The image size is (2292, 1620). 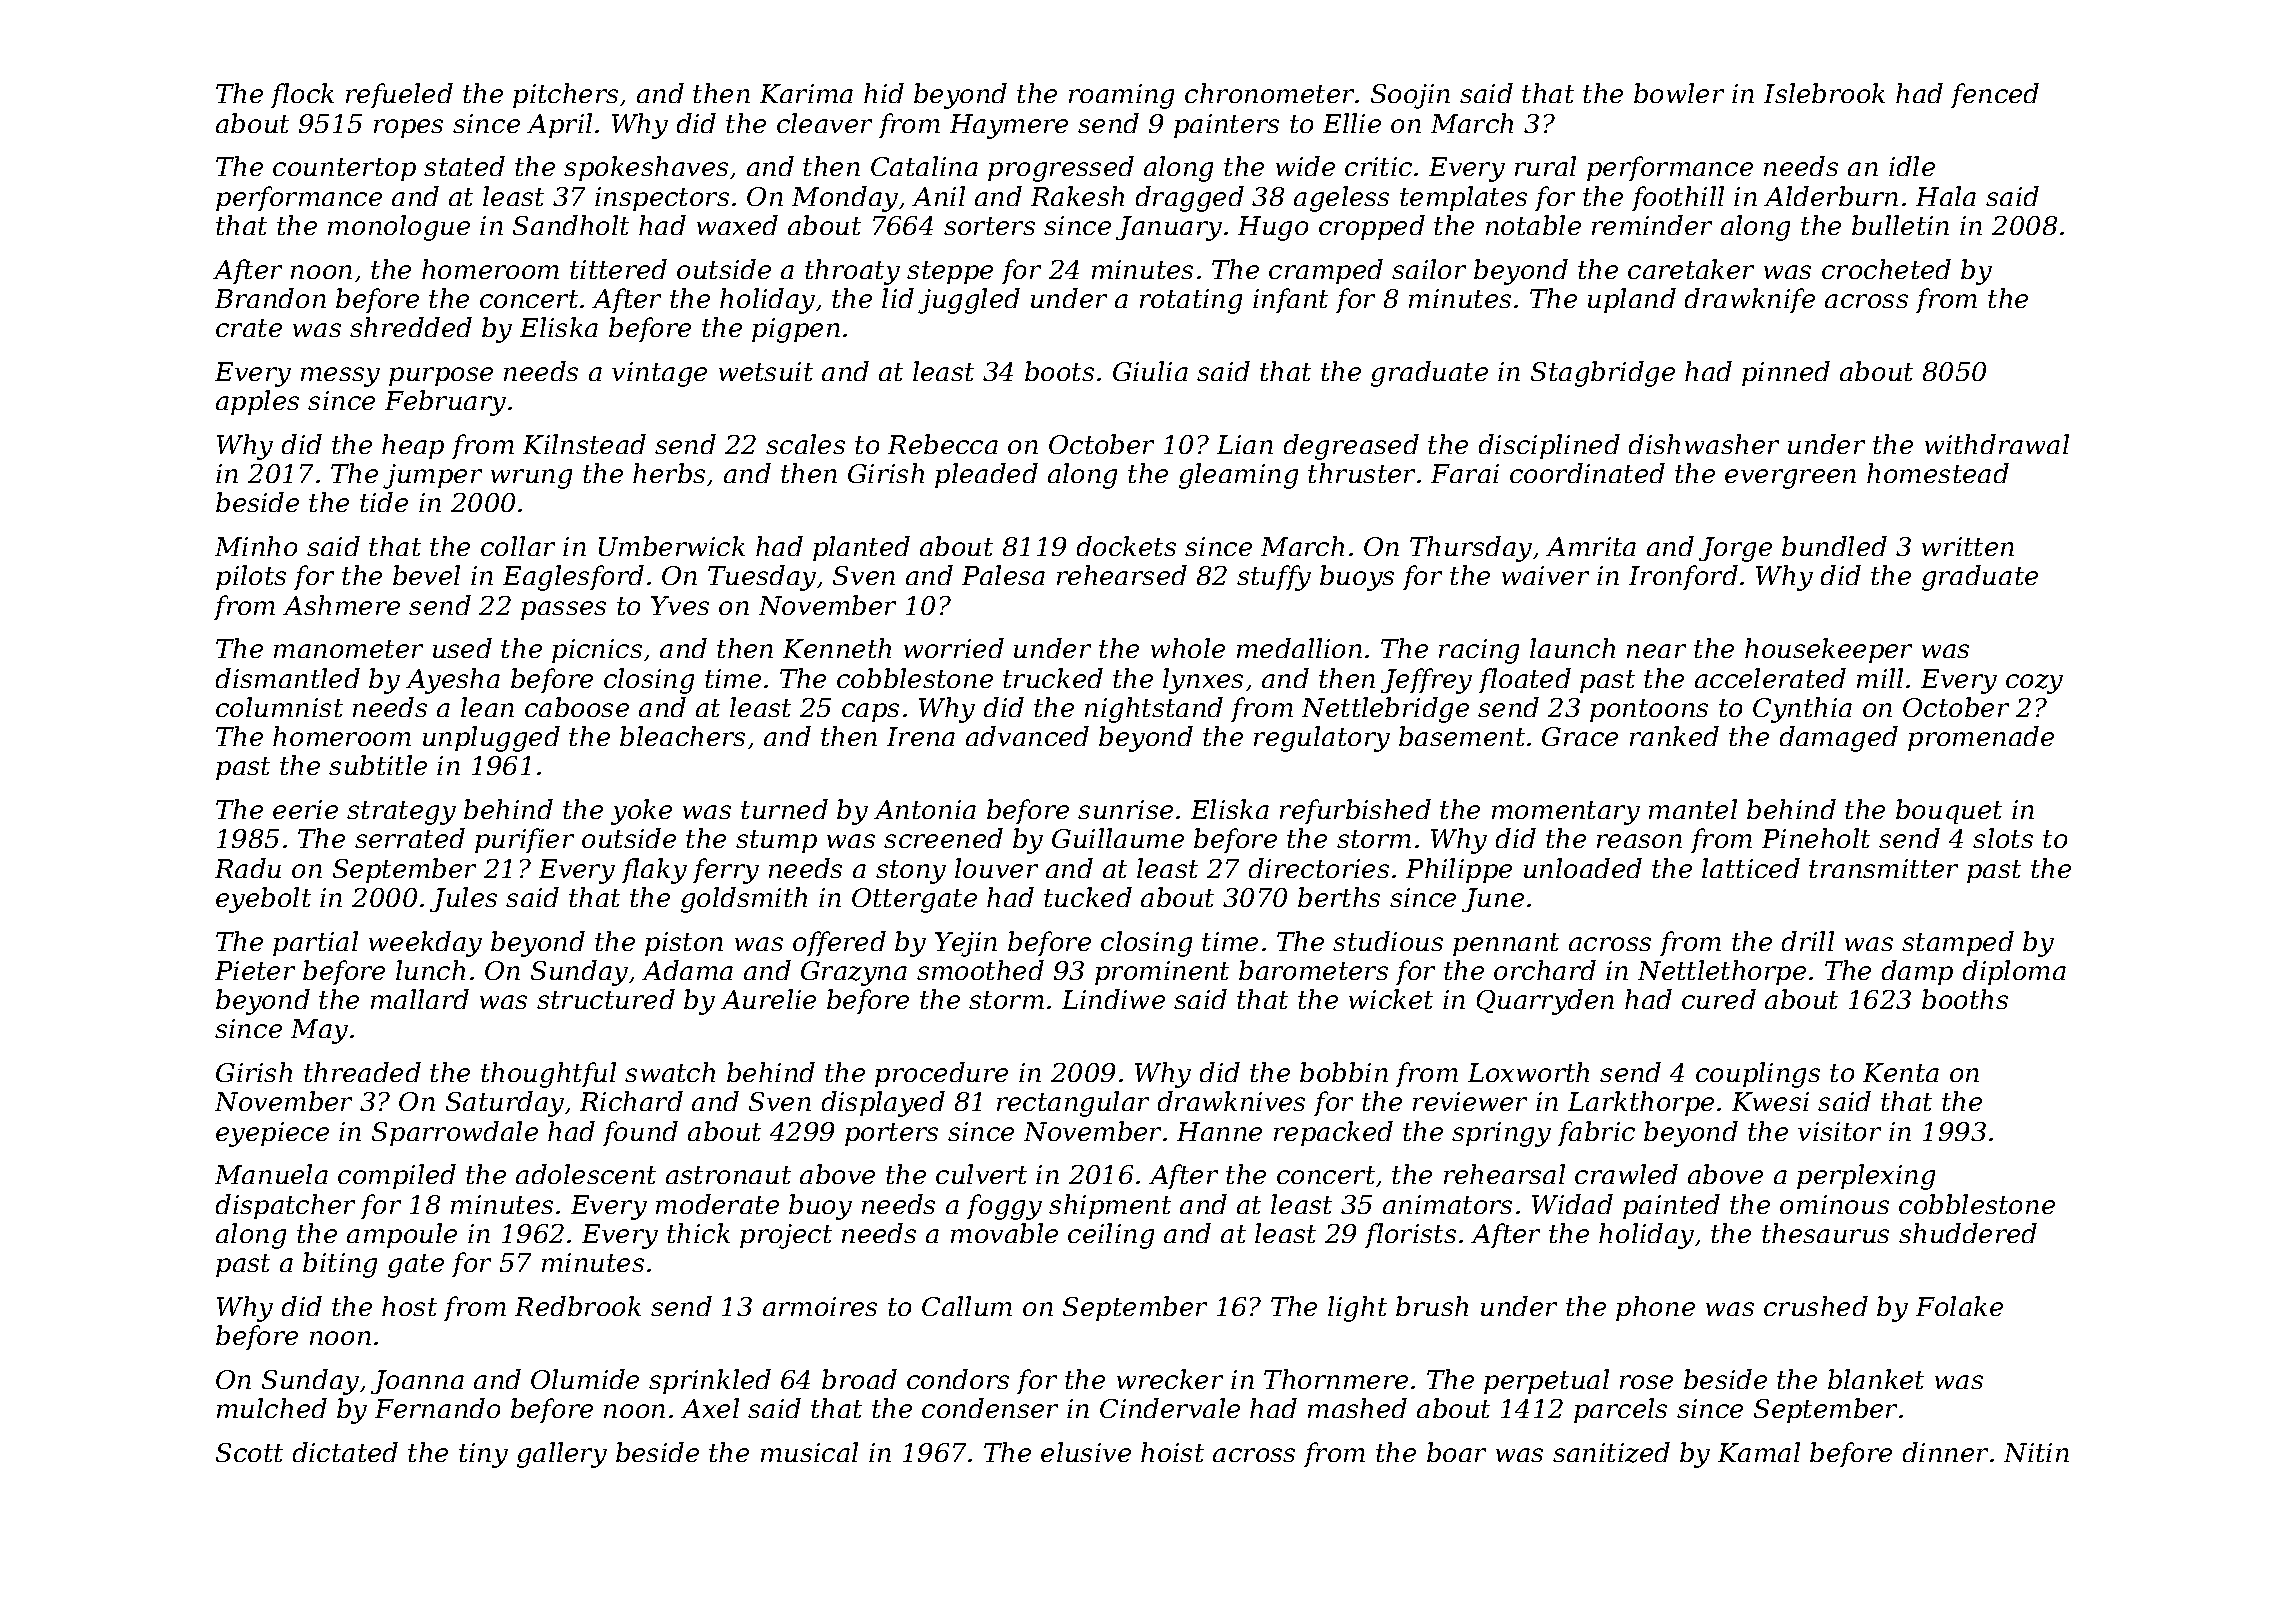 What do you see at coordinates (1351, 447) in the screenshot?
I see `degreased` at bounding box center [1351, 447].
